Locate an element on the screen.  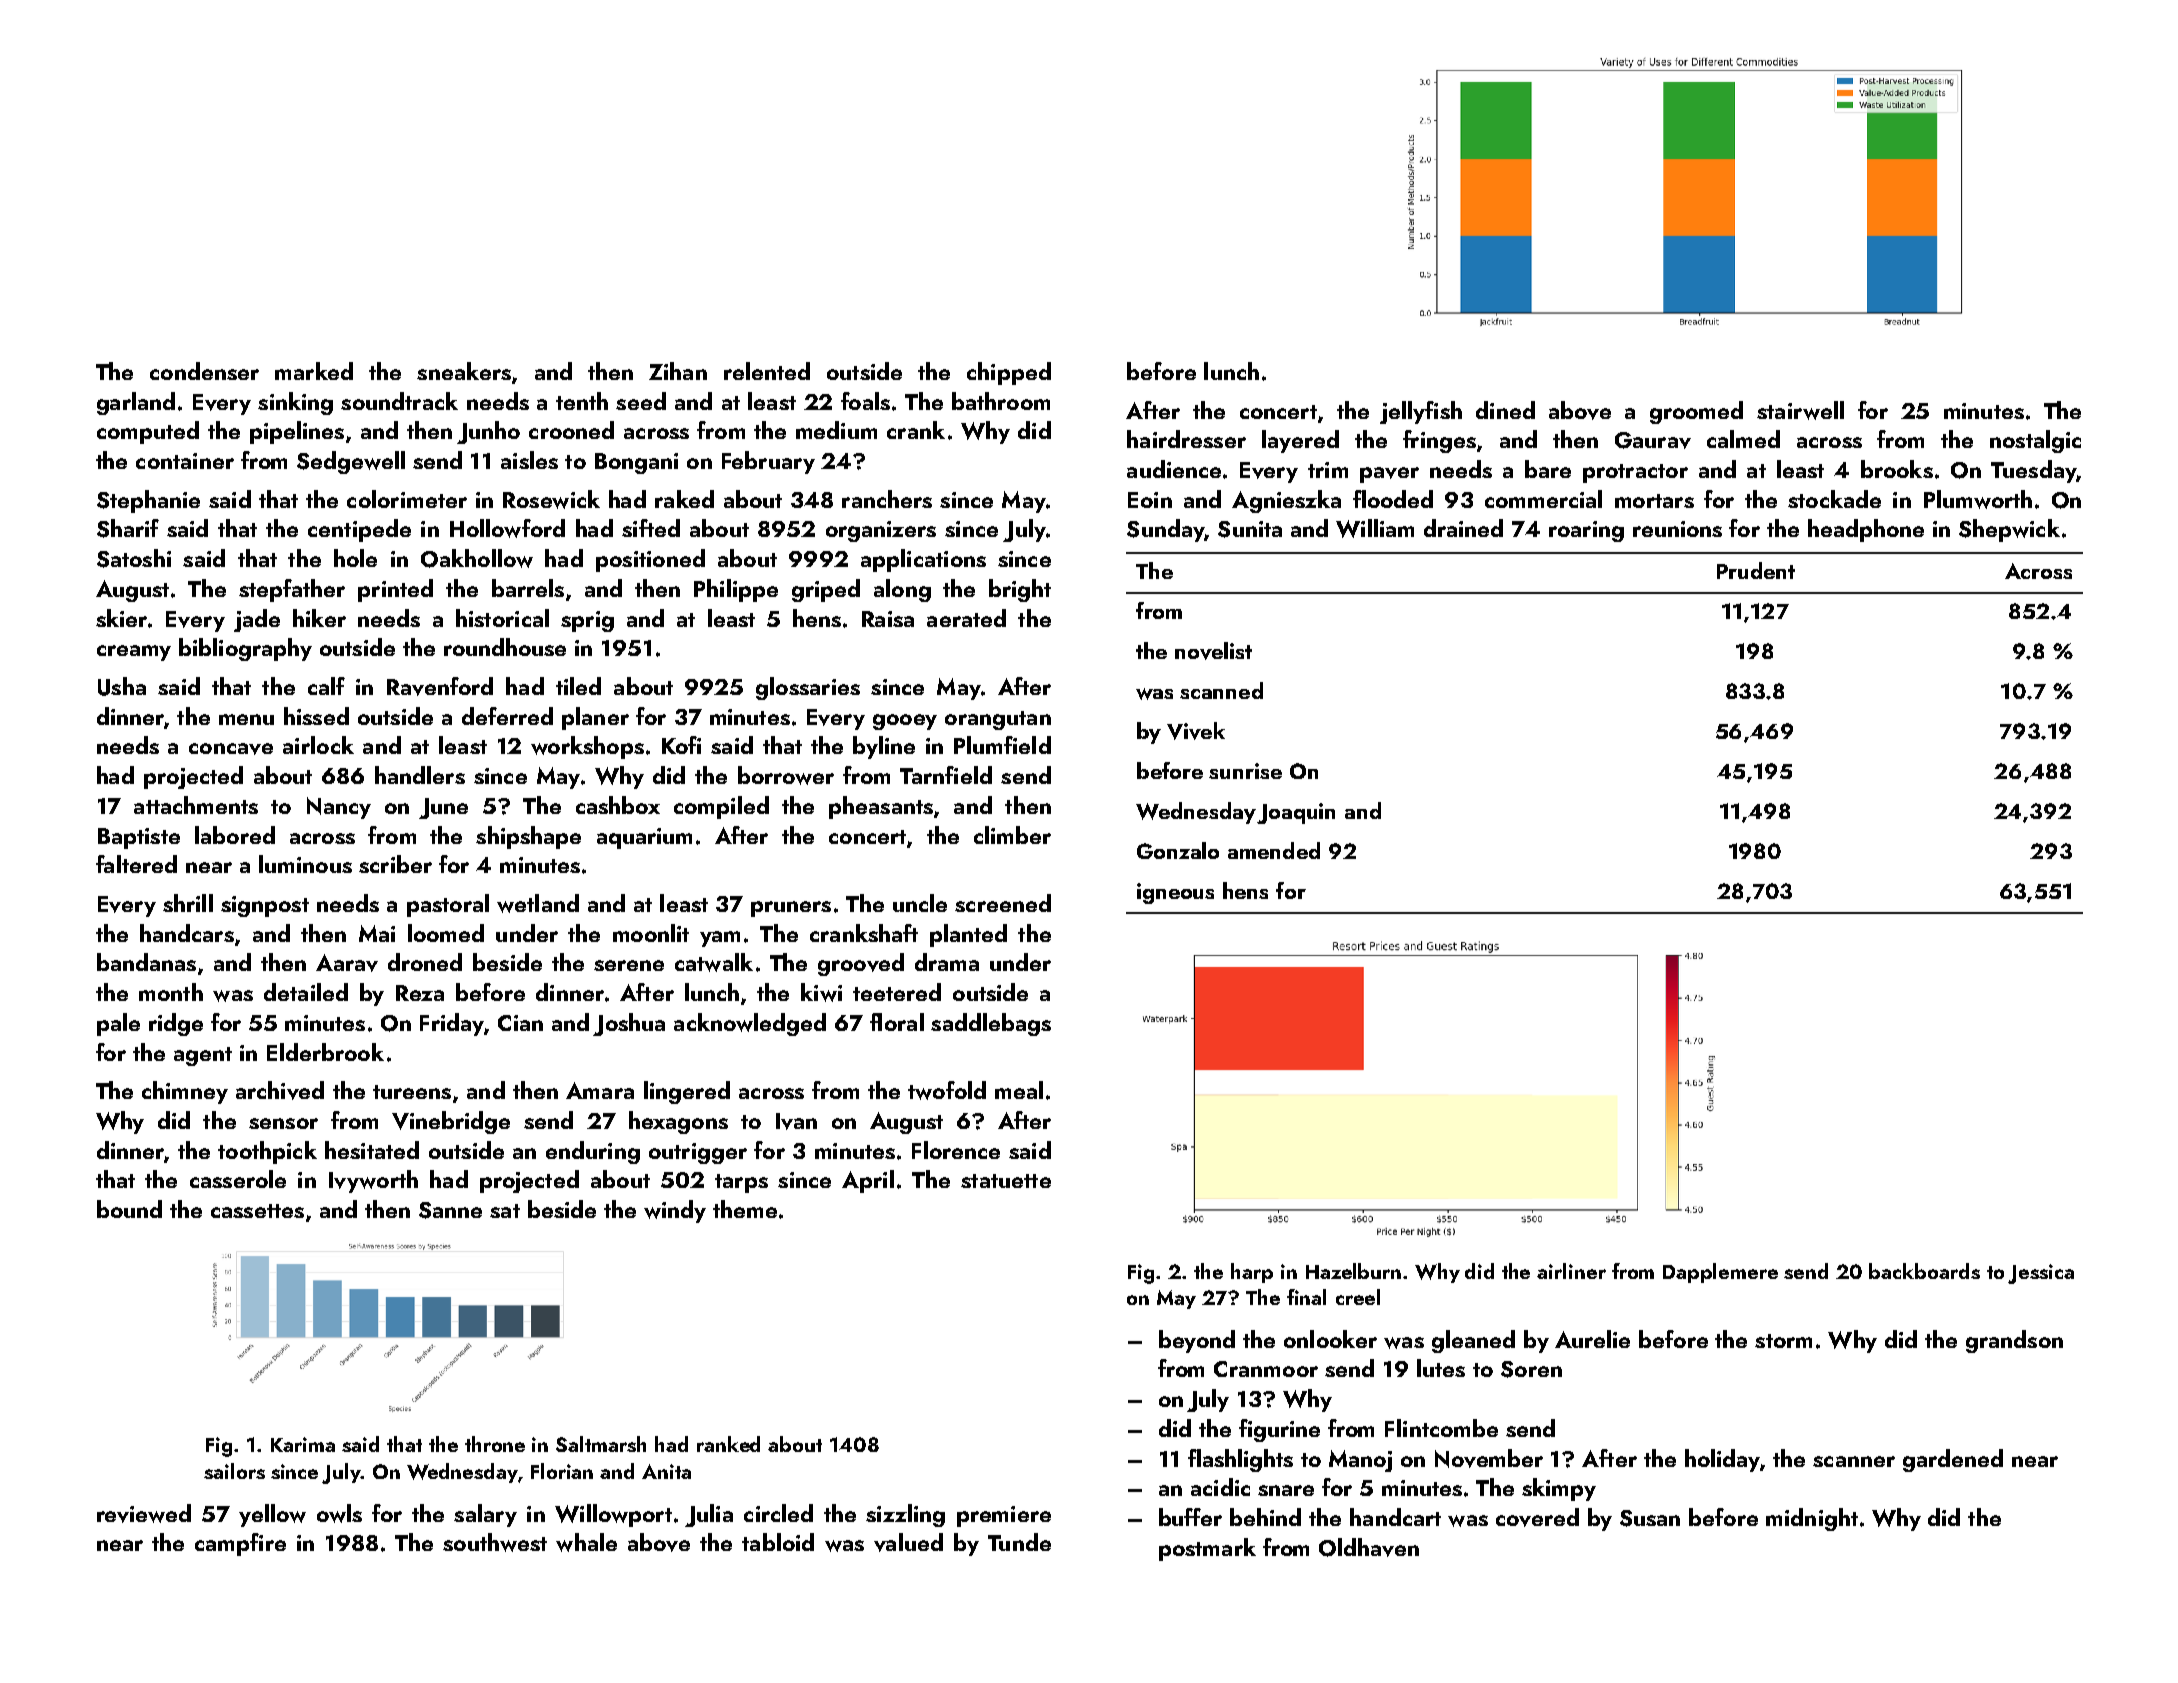
floral is located at coordinates (897, 1022).
